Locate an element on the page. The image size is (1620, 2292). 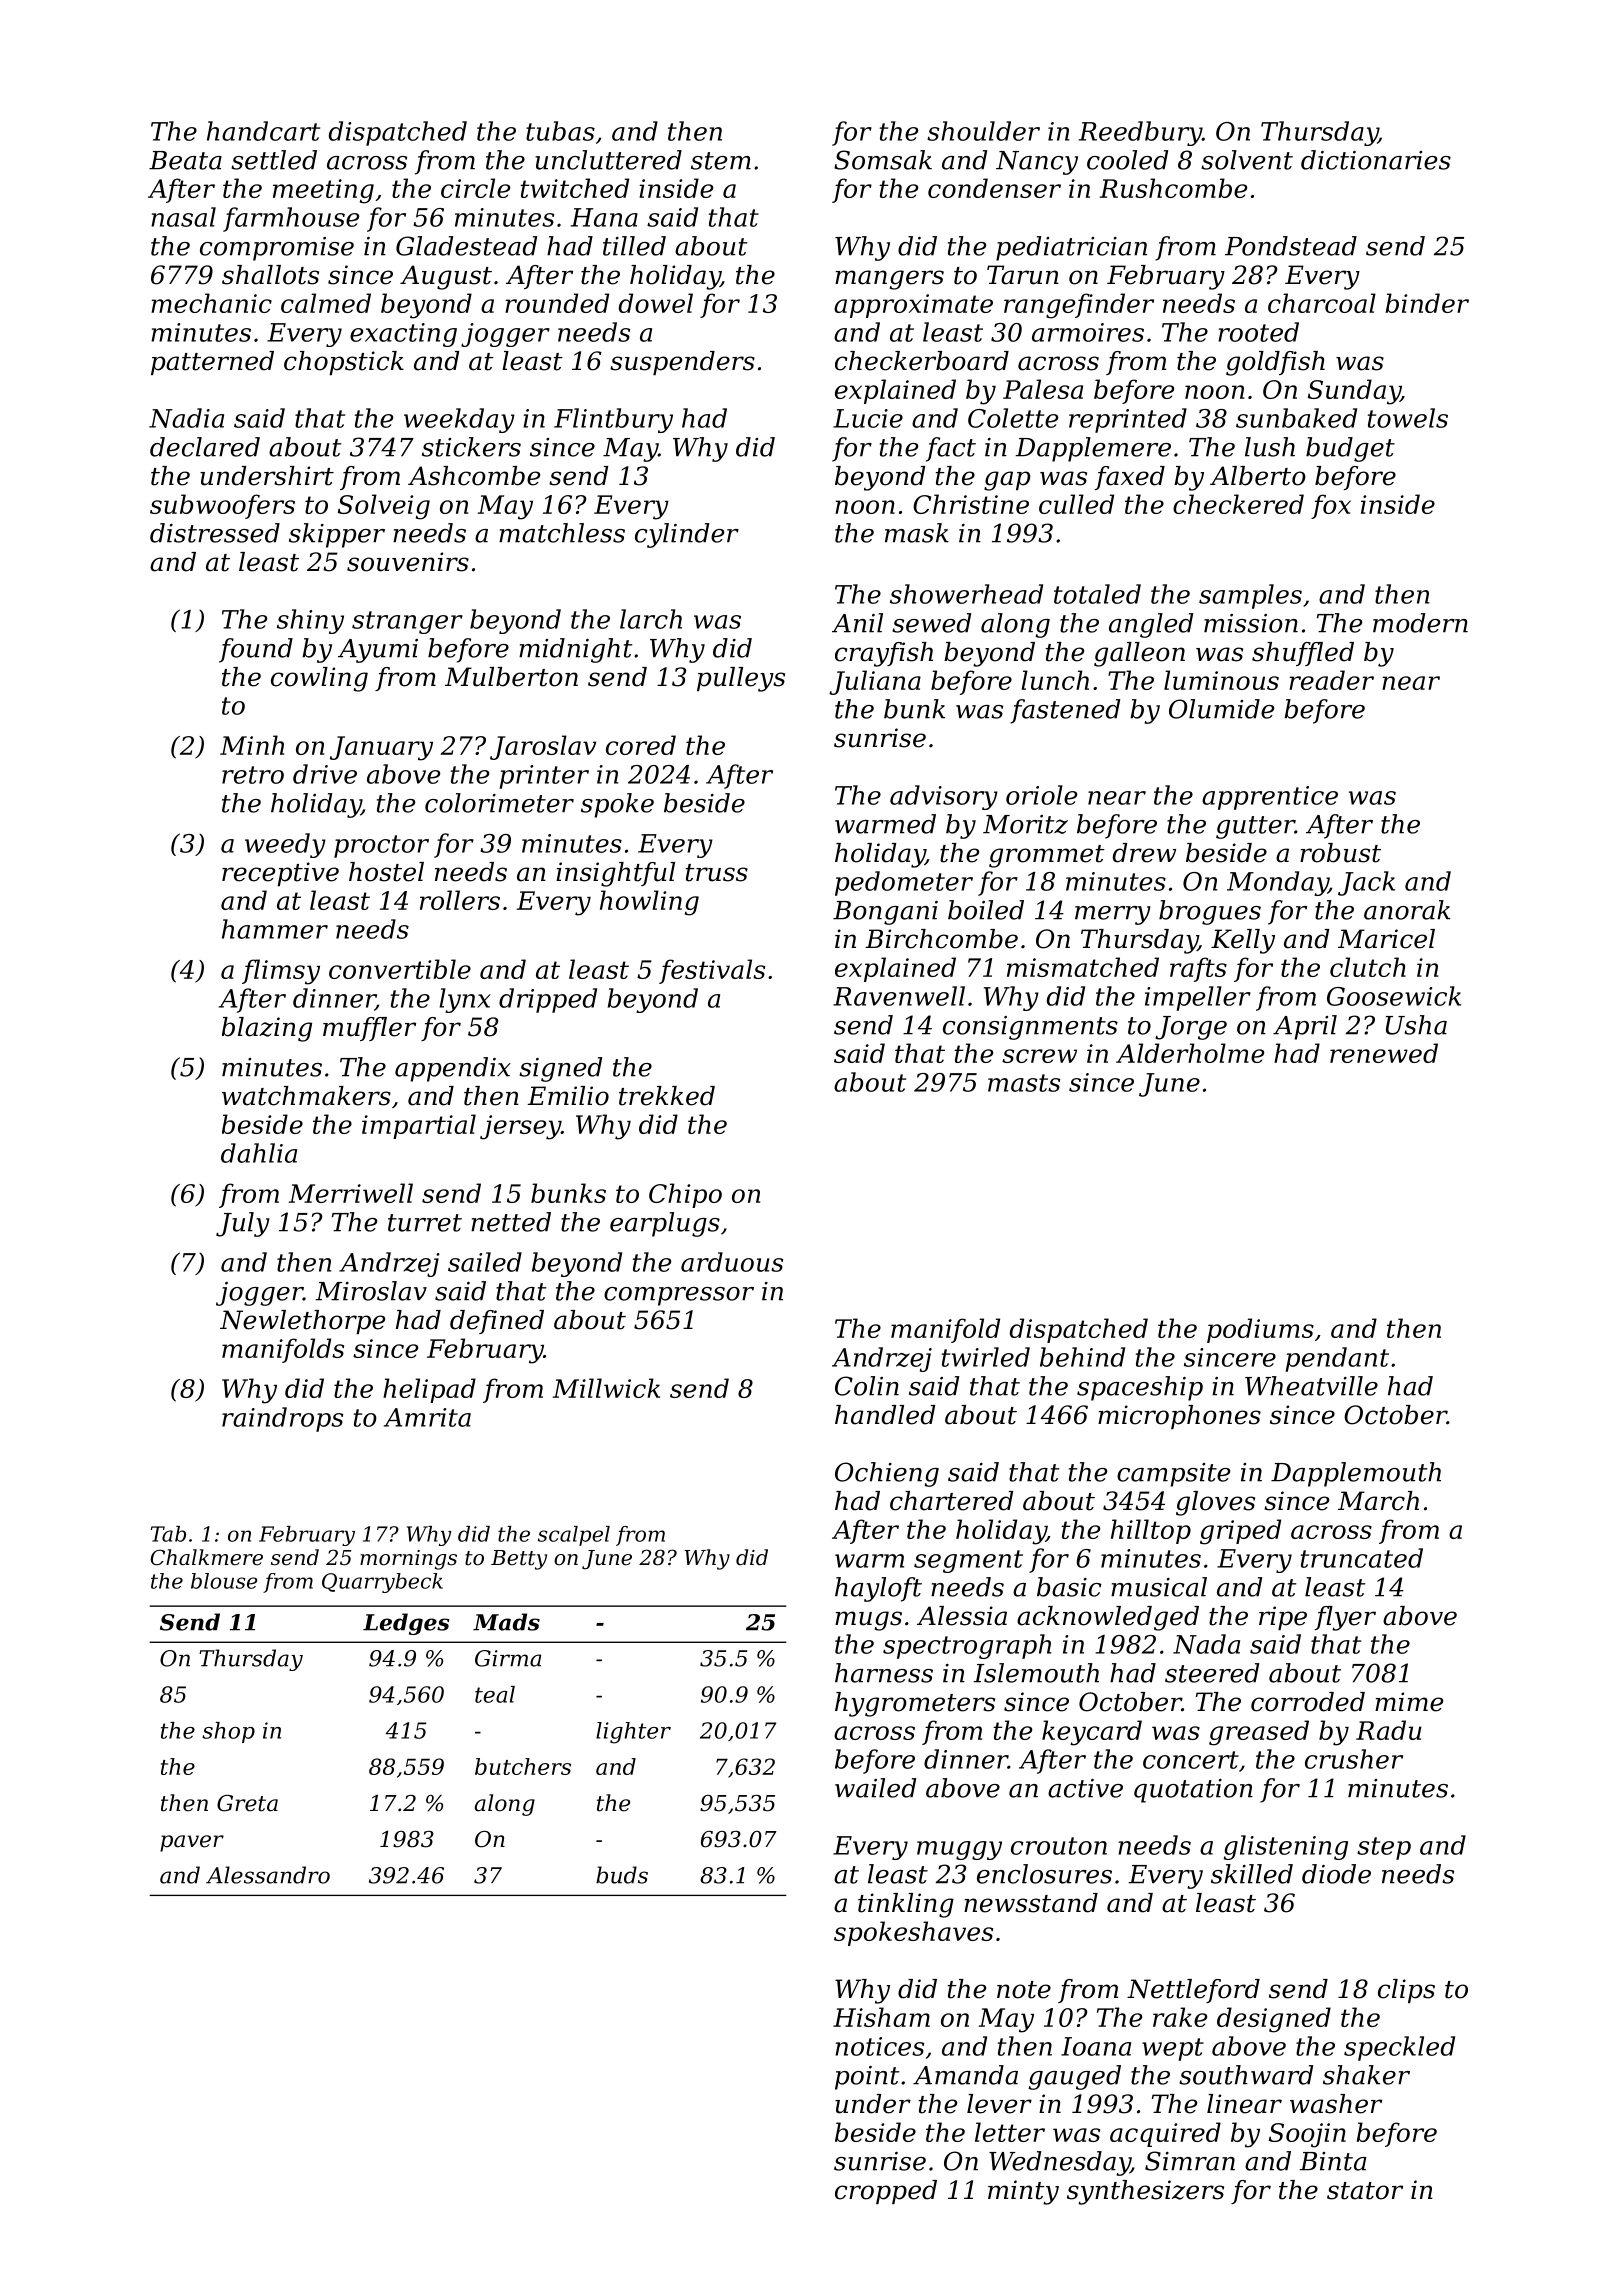
pulleys is located at coordinates (741, 679).
